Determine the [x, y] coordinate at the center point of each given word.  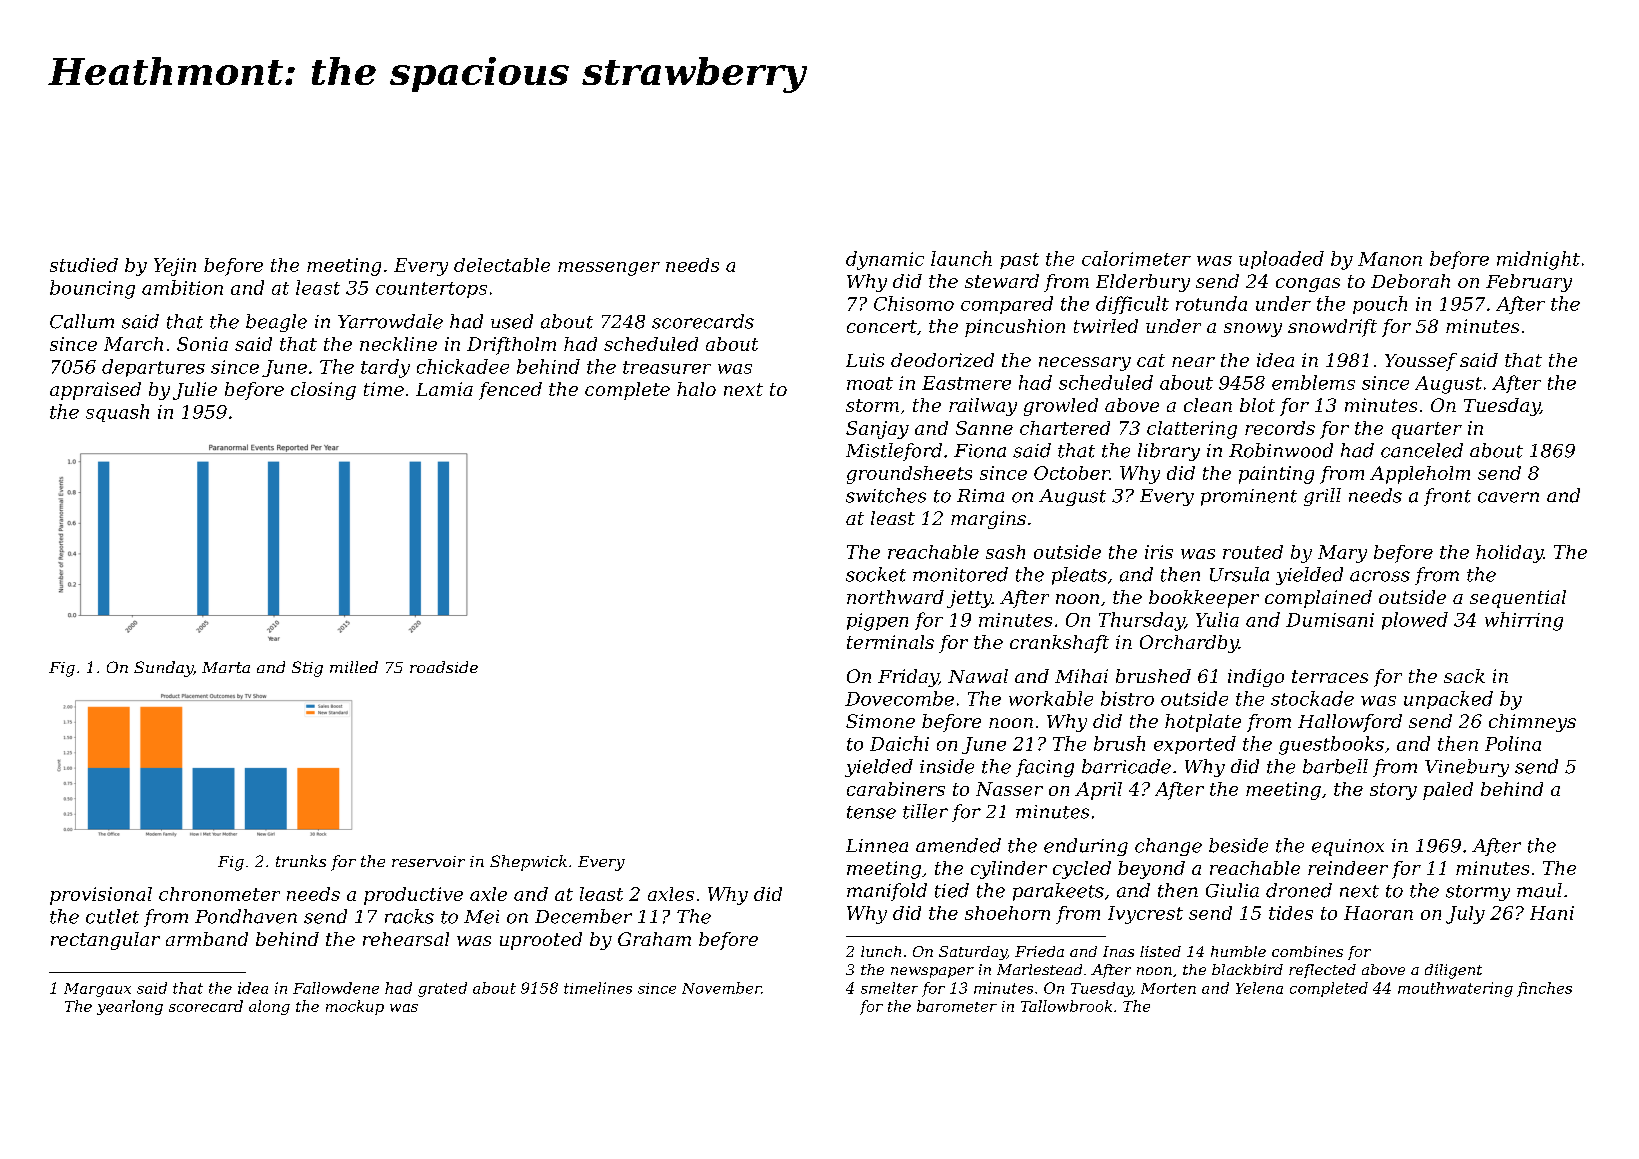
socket [876, 574]
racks [409, 916]
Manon [1390, 259]
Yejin [175, 267]
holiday [1509, 554]
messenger [609, 269]
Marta [226, 667]
